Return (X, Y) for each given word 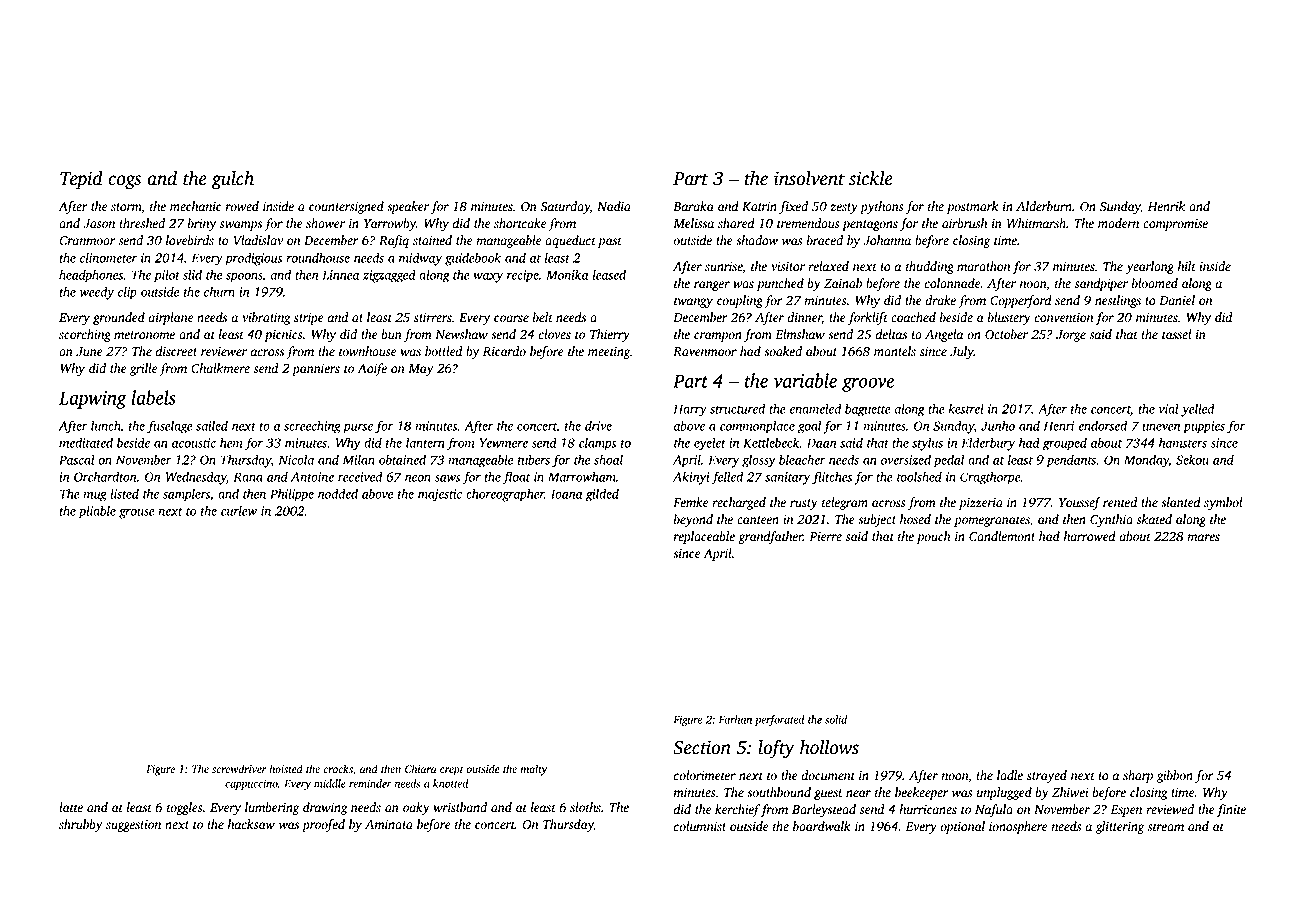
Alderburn (1044, 206)
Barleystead (824, 810)
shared (736, 223)
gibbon (1175, 776)
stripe (309, 318)
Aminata (389, 825)
